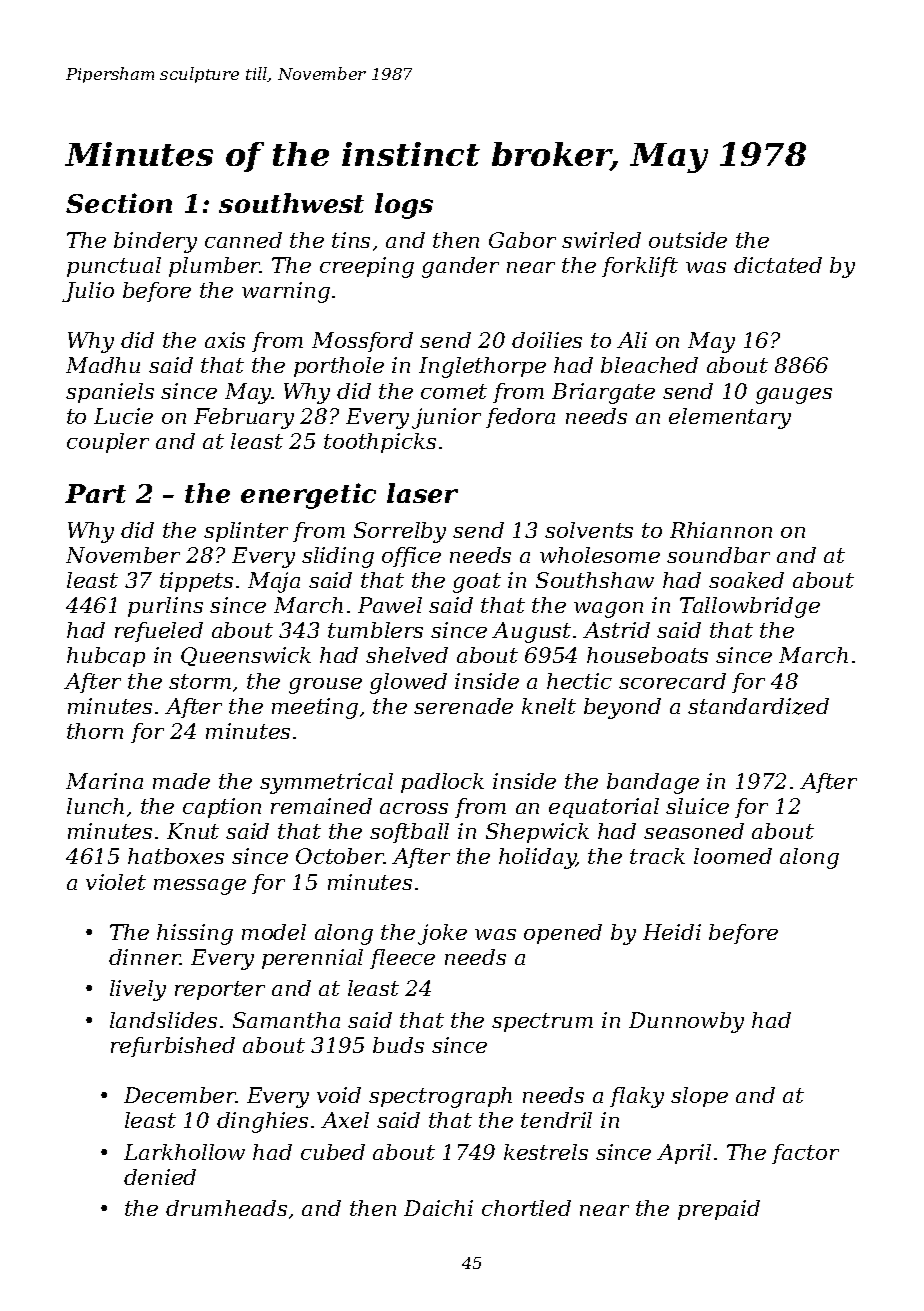  I want to click on Southshaw, so click(595, 580).
